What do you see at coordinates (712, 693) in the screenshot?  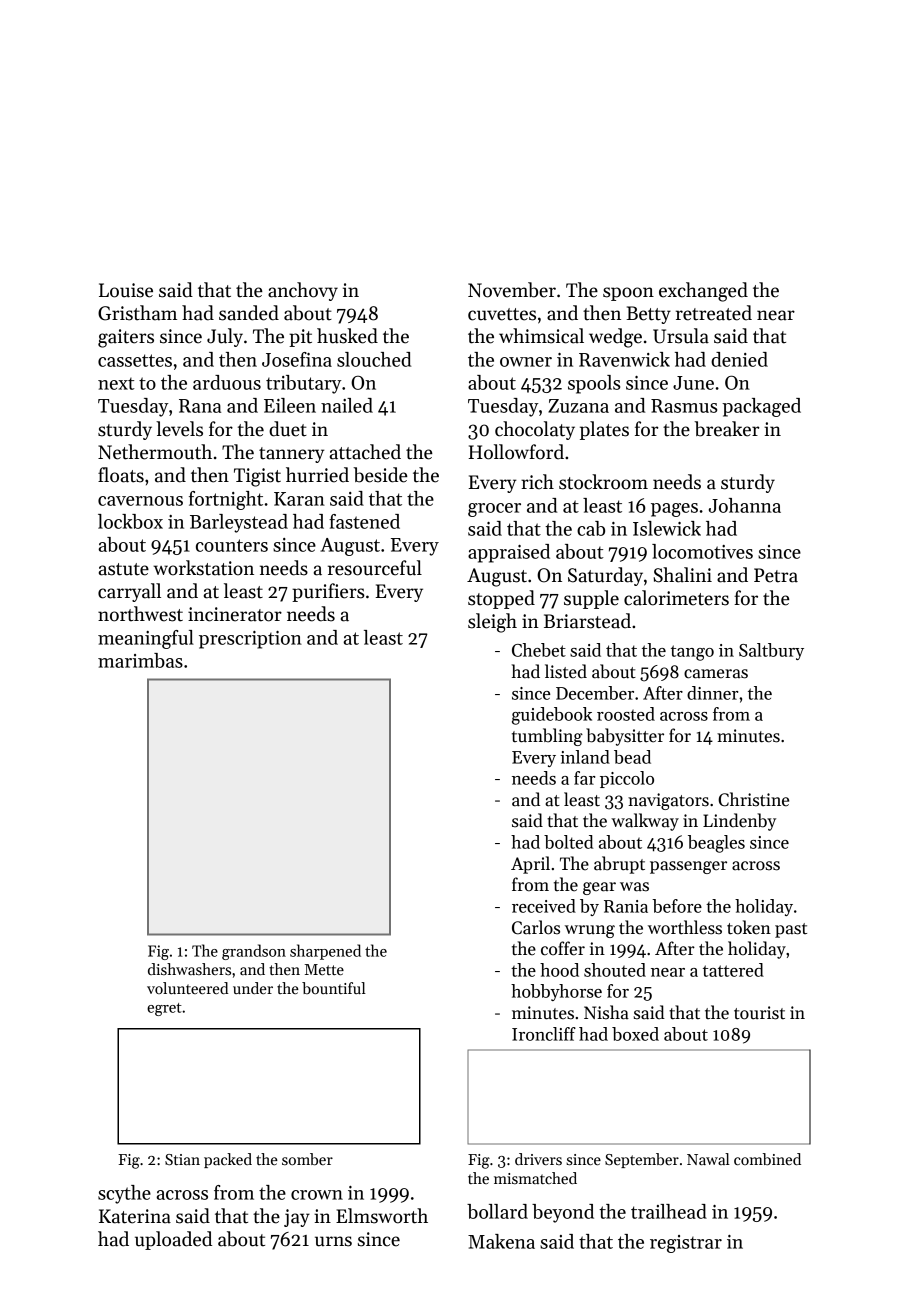 I see `dinner` at bounding box center [712, 693].
